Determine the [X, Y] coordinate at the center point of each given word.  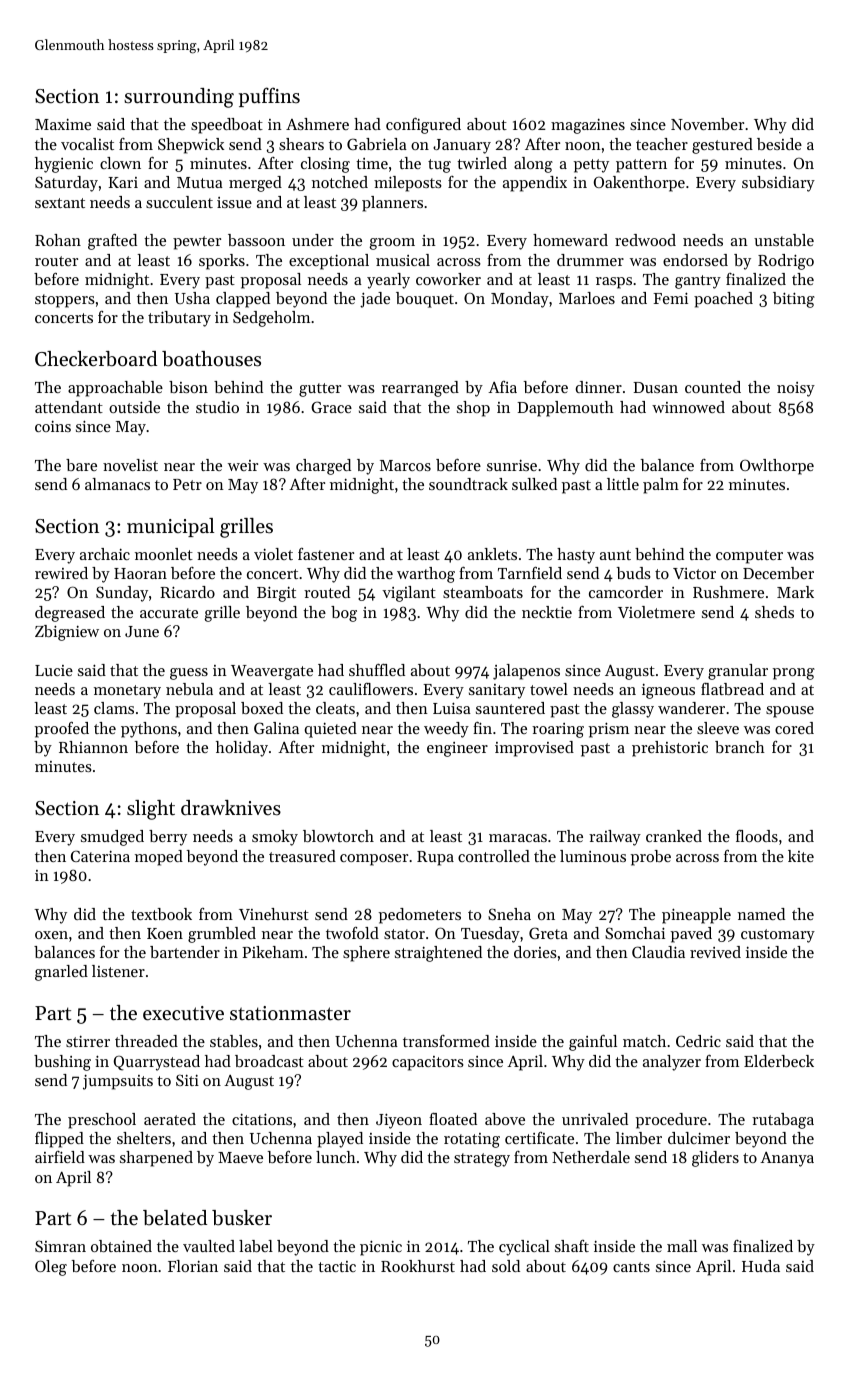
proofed [62, 730]
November [707, 124]
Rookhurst [418, 1266]
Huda [761, 1266]
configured [423, 126]
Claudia [658, 952]
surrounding [179, 98]
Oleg [51, 1268]
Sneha [509, 914]
